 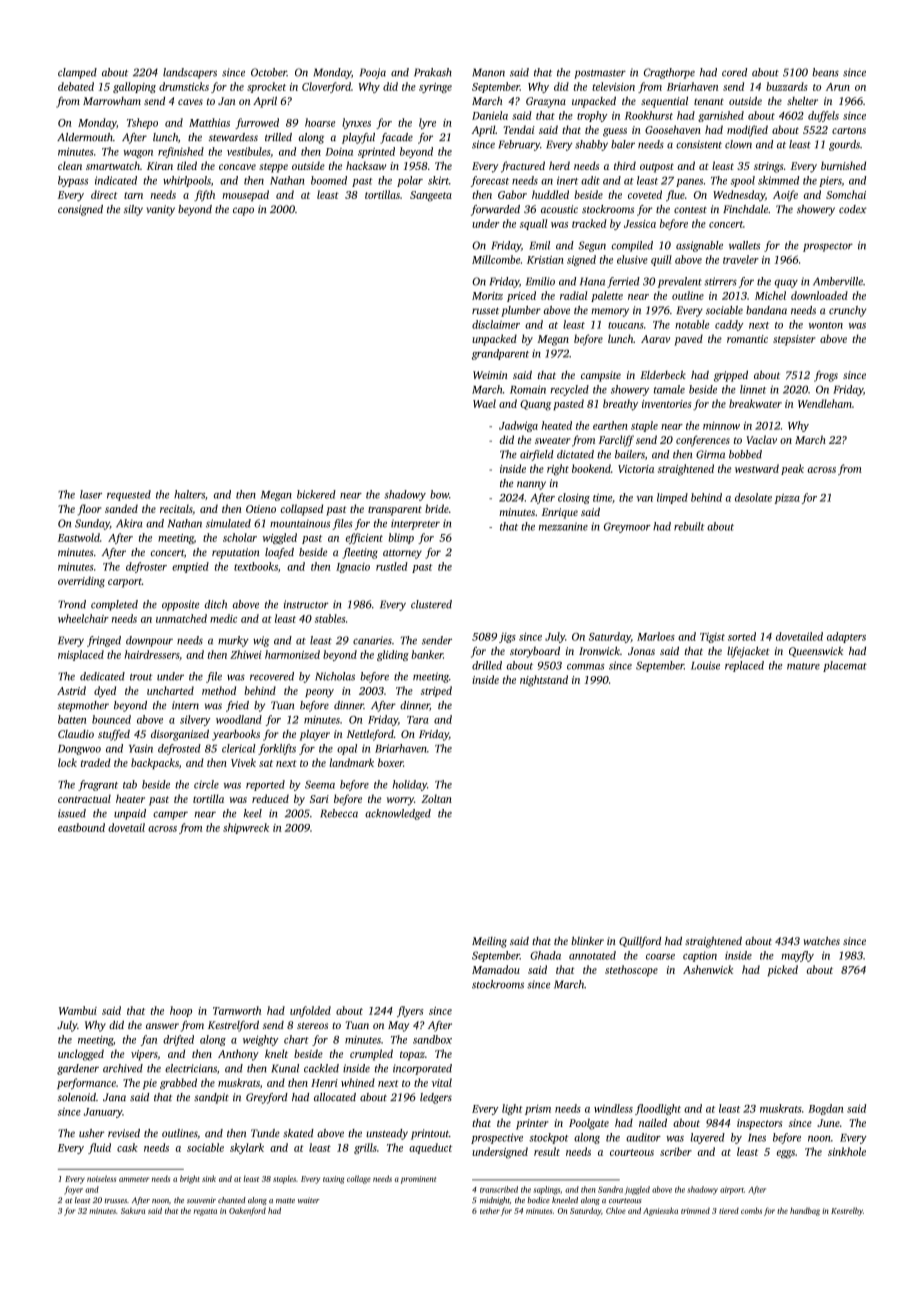 What do you see at coordinates (133, 1211) in the screenshot?
I see `Sakura` at bounding box center [133, 1211].
